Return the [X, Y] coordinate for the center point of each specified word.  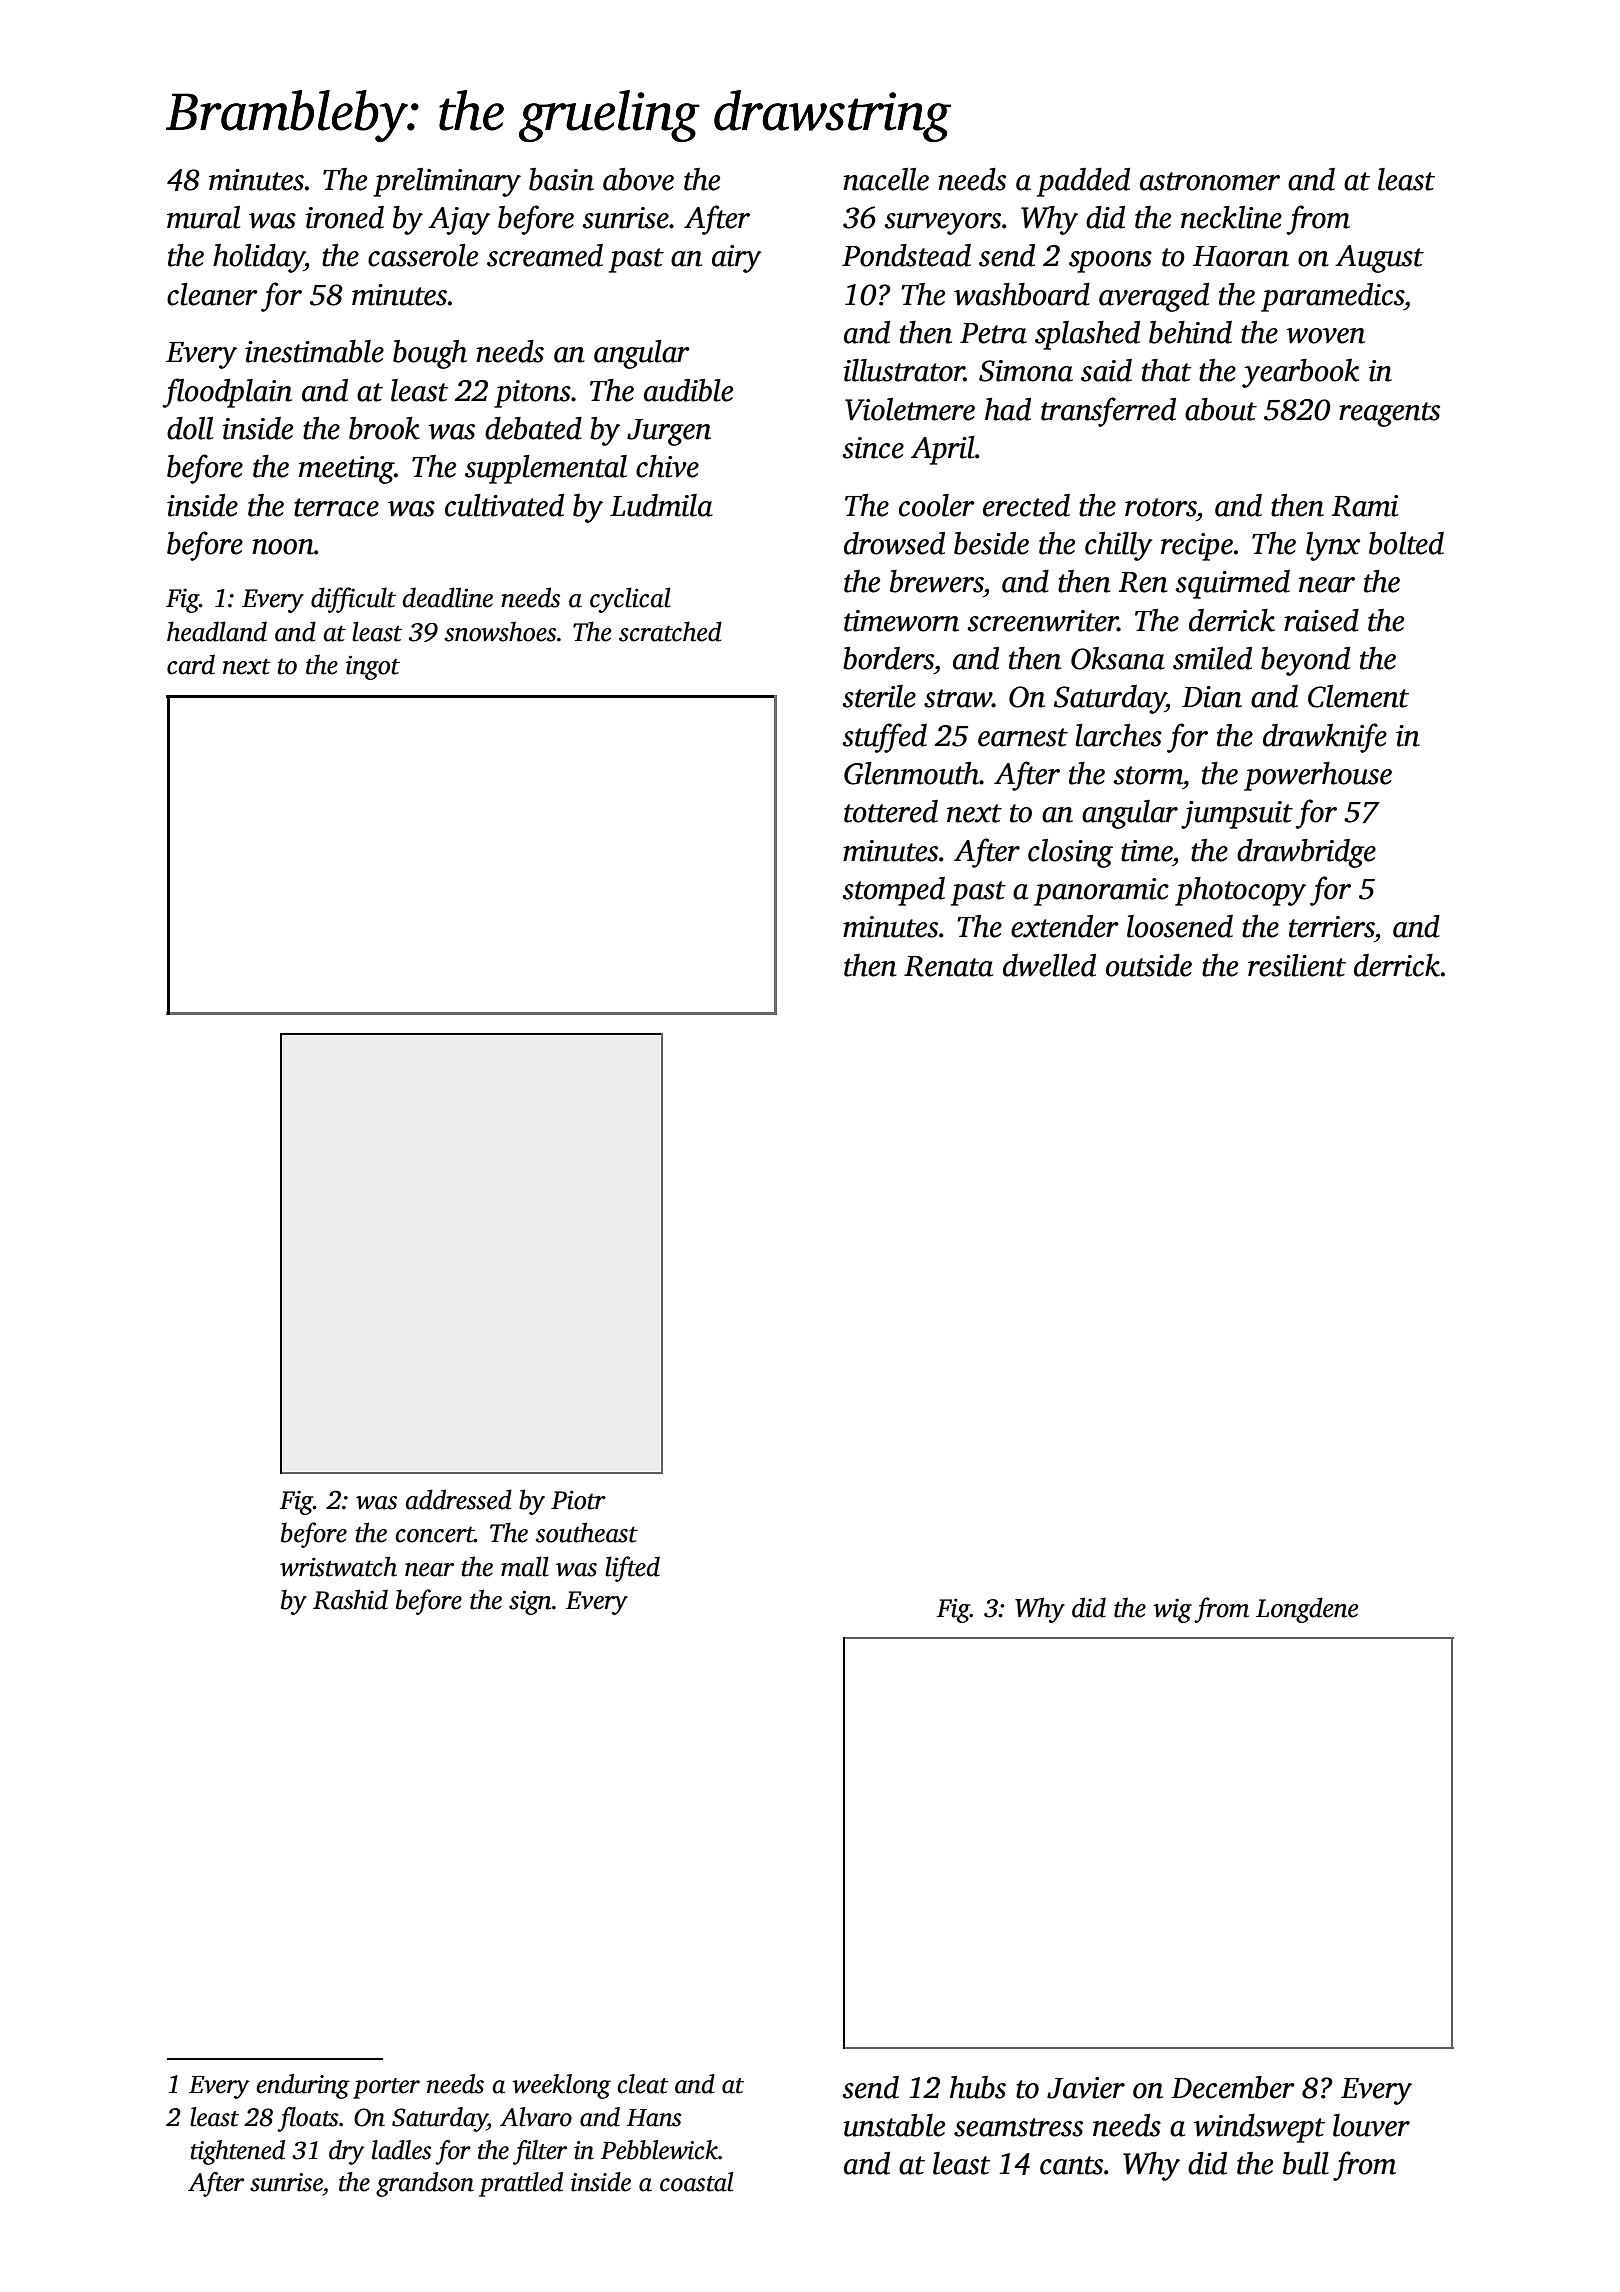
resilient [1297, 965]
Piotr [578, 1500]
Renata [948, 966]
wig [1172, 1610]
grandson [425, 2184]
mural [203, 217]
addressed [459, 1499]
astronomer [1210, 181]
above [638, 179]
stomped [893, 891]
